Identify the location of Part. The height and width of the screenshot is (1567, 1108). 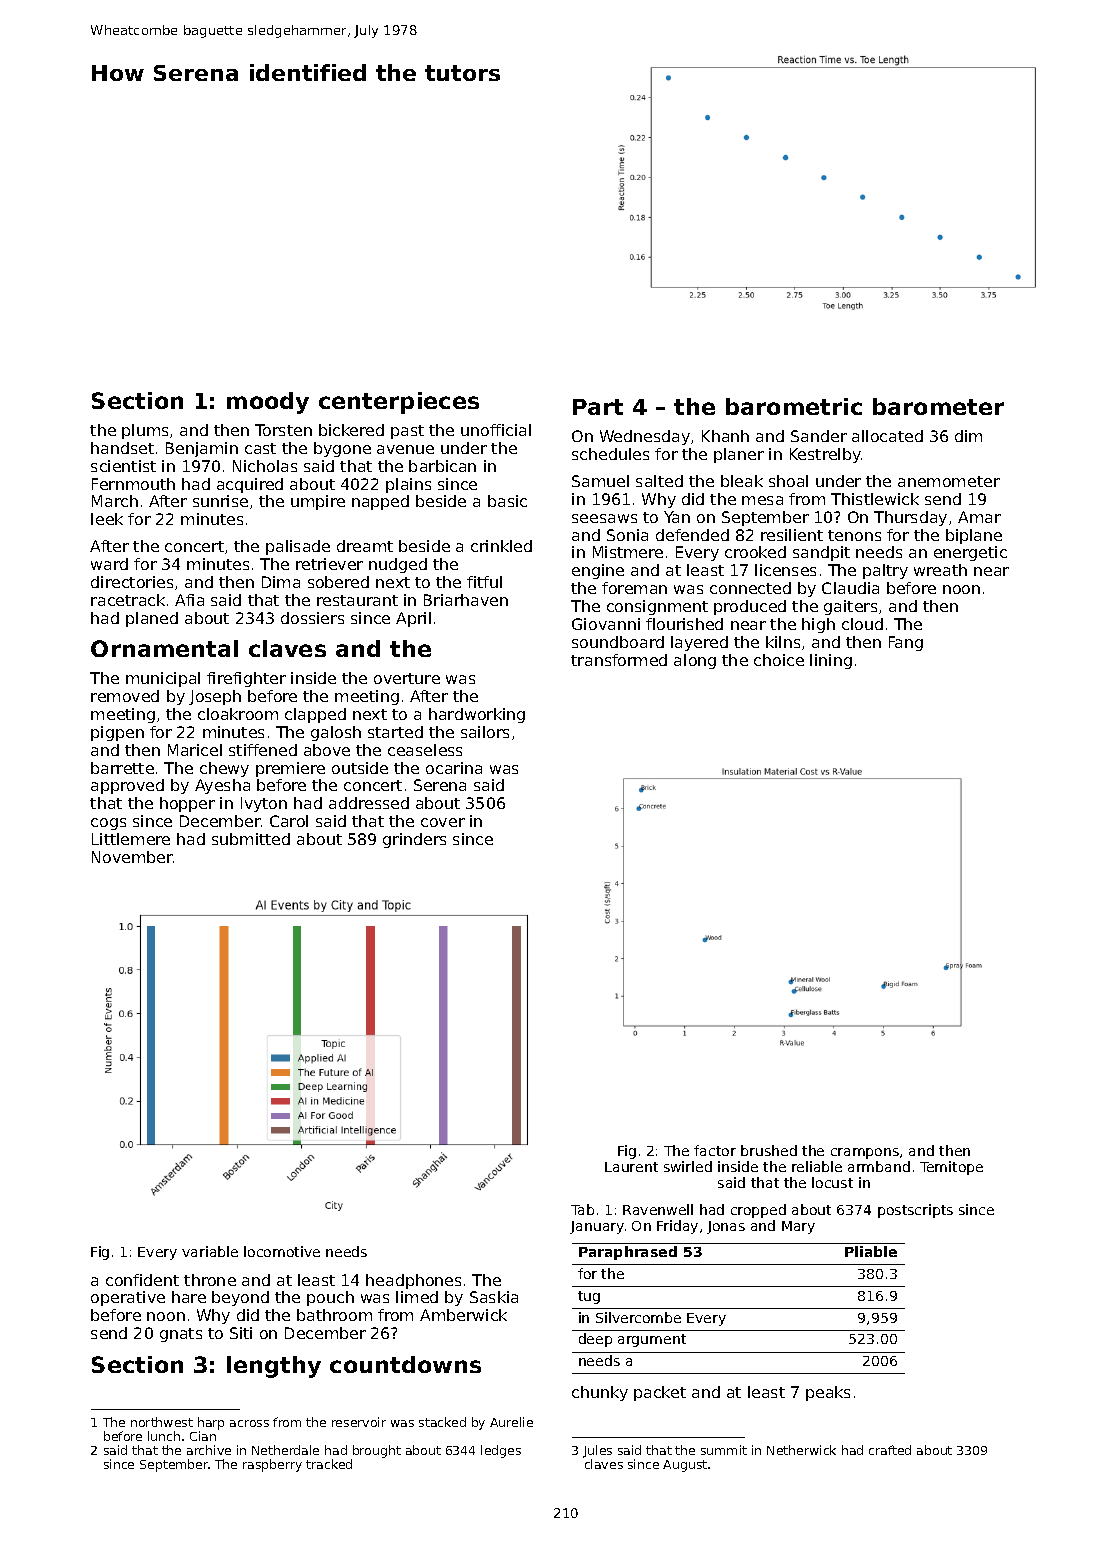
(598, 407).
